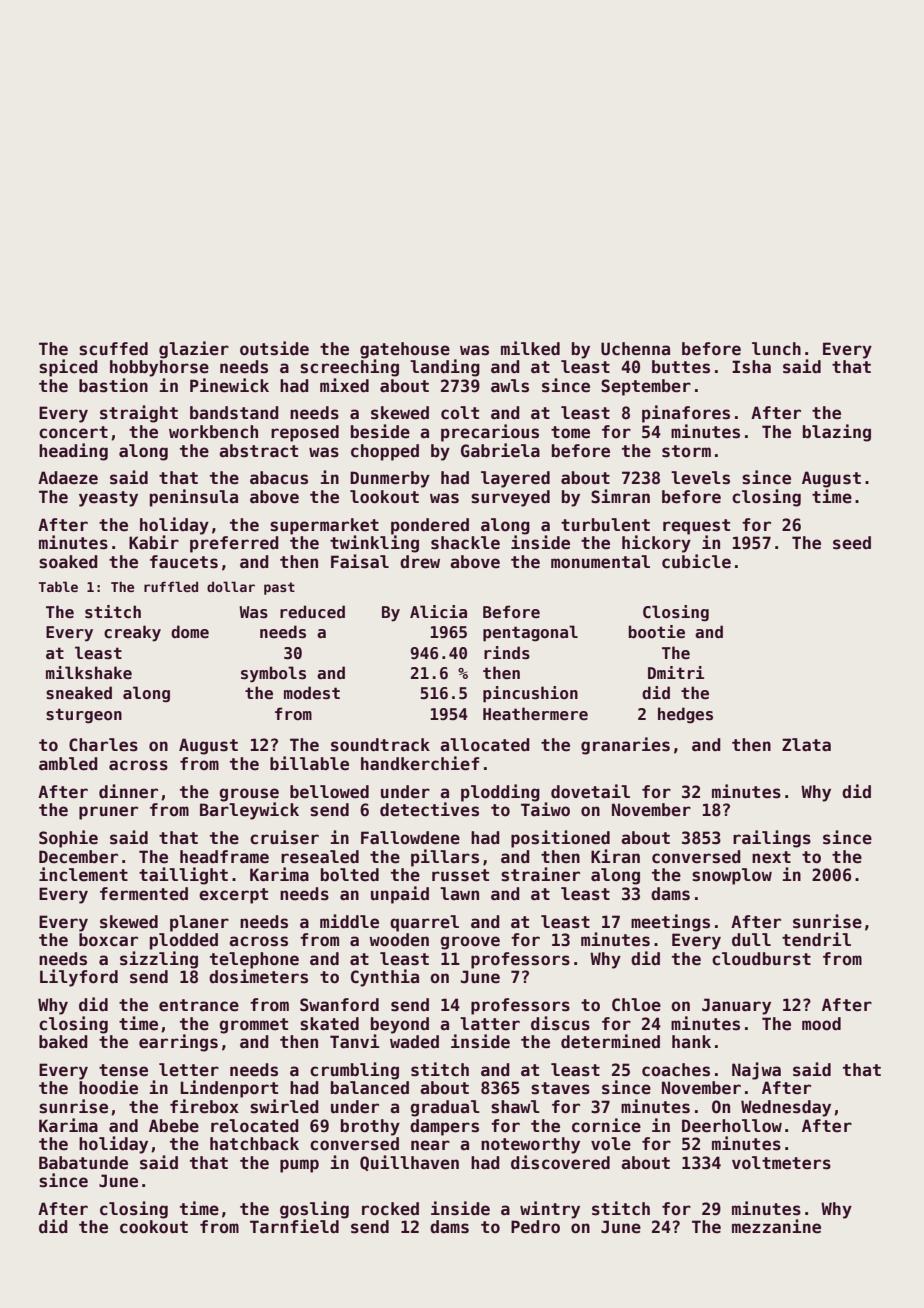 Image resolution: width=924 pixels, height=1308 pixels. Describe the element at coordinates (294, 1226) in the screenshot. I see `Tarnfield` at that location.
